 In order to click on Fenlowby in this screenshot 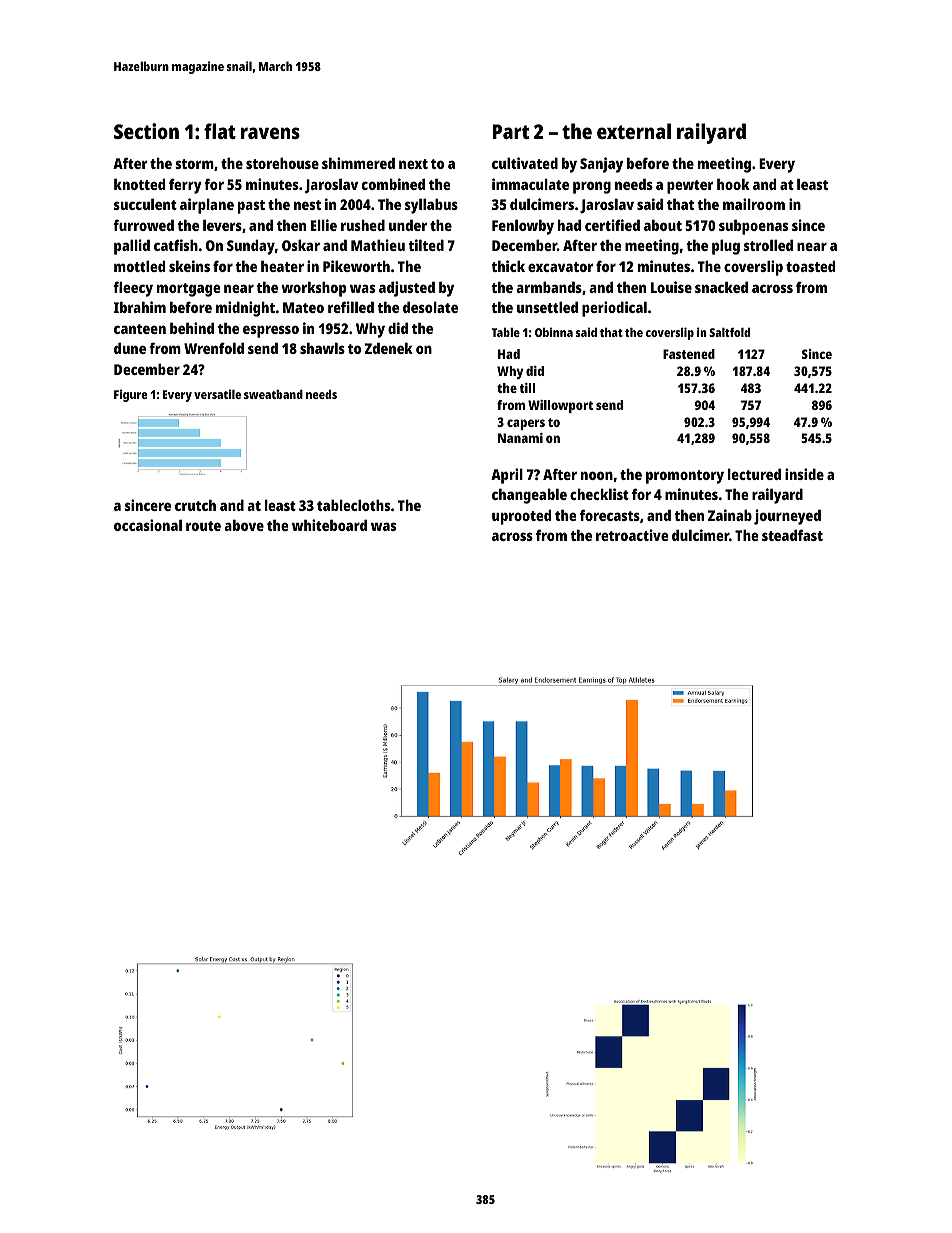, I will do `click(523, 227)`.
